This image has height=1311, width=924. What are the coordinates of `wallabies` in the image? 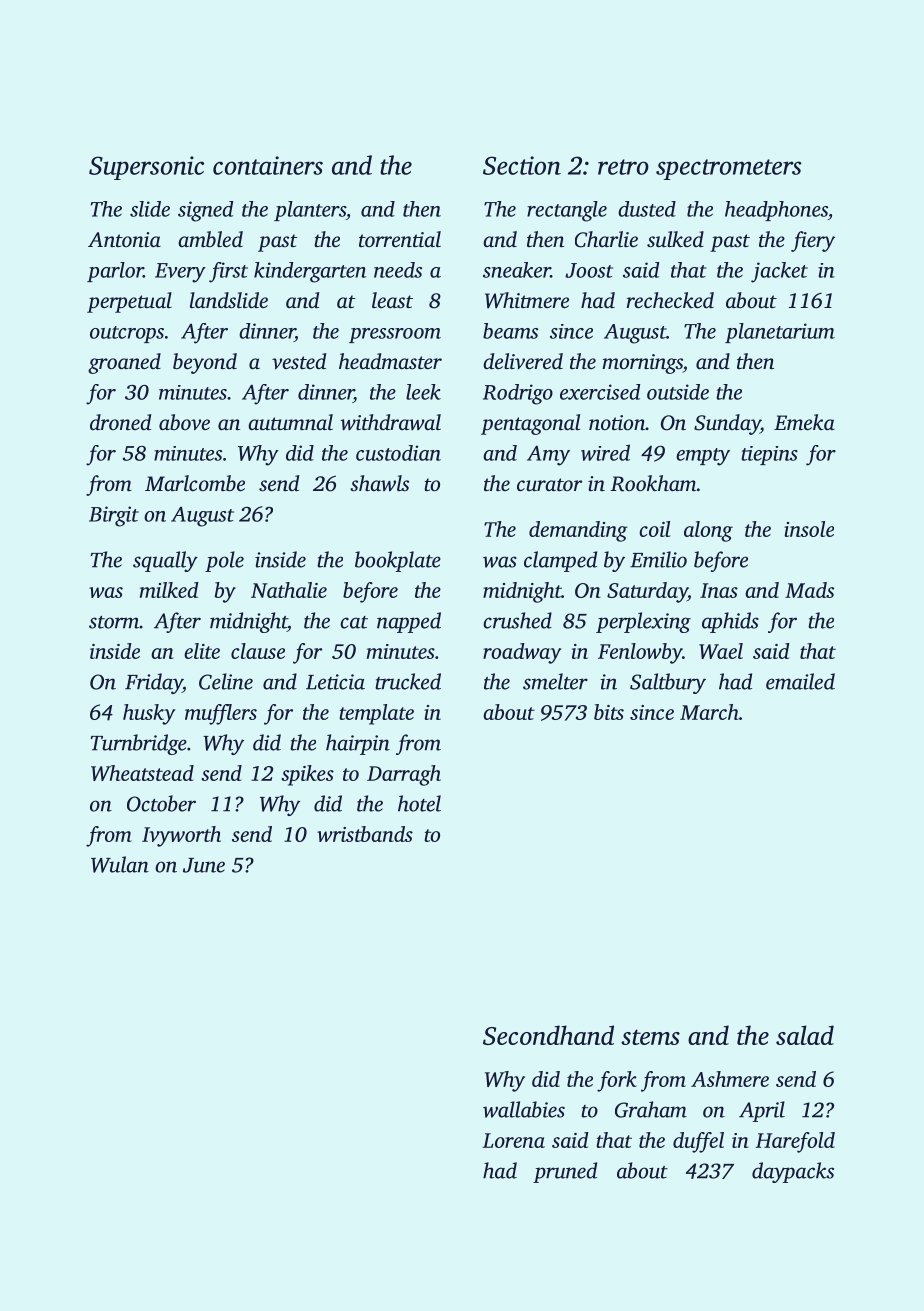 It's located at (524, 1109).
